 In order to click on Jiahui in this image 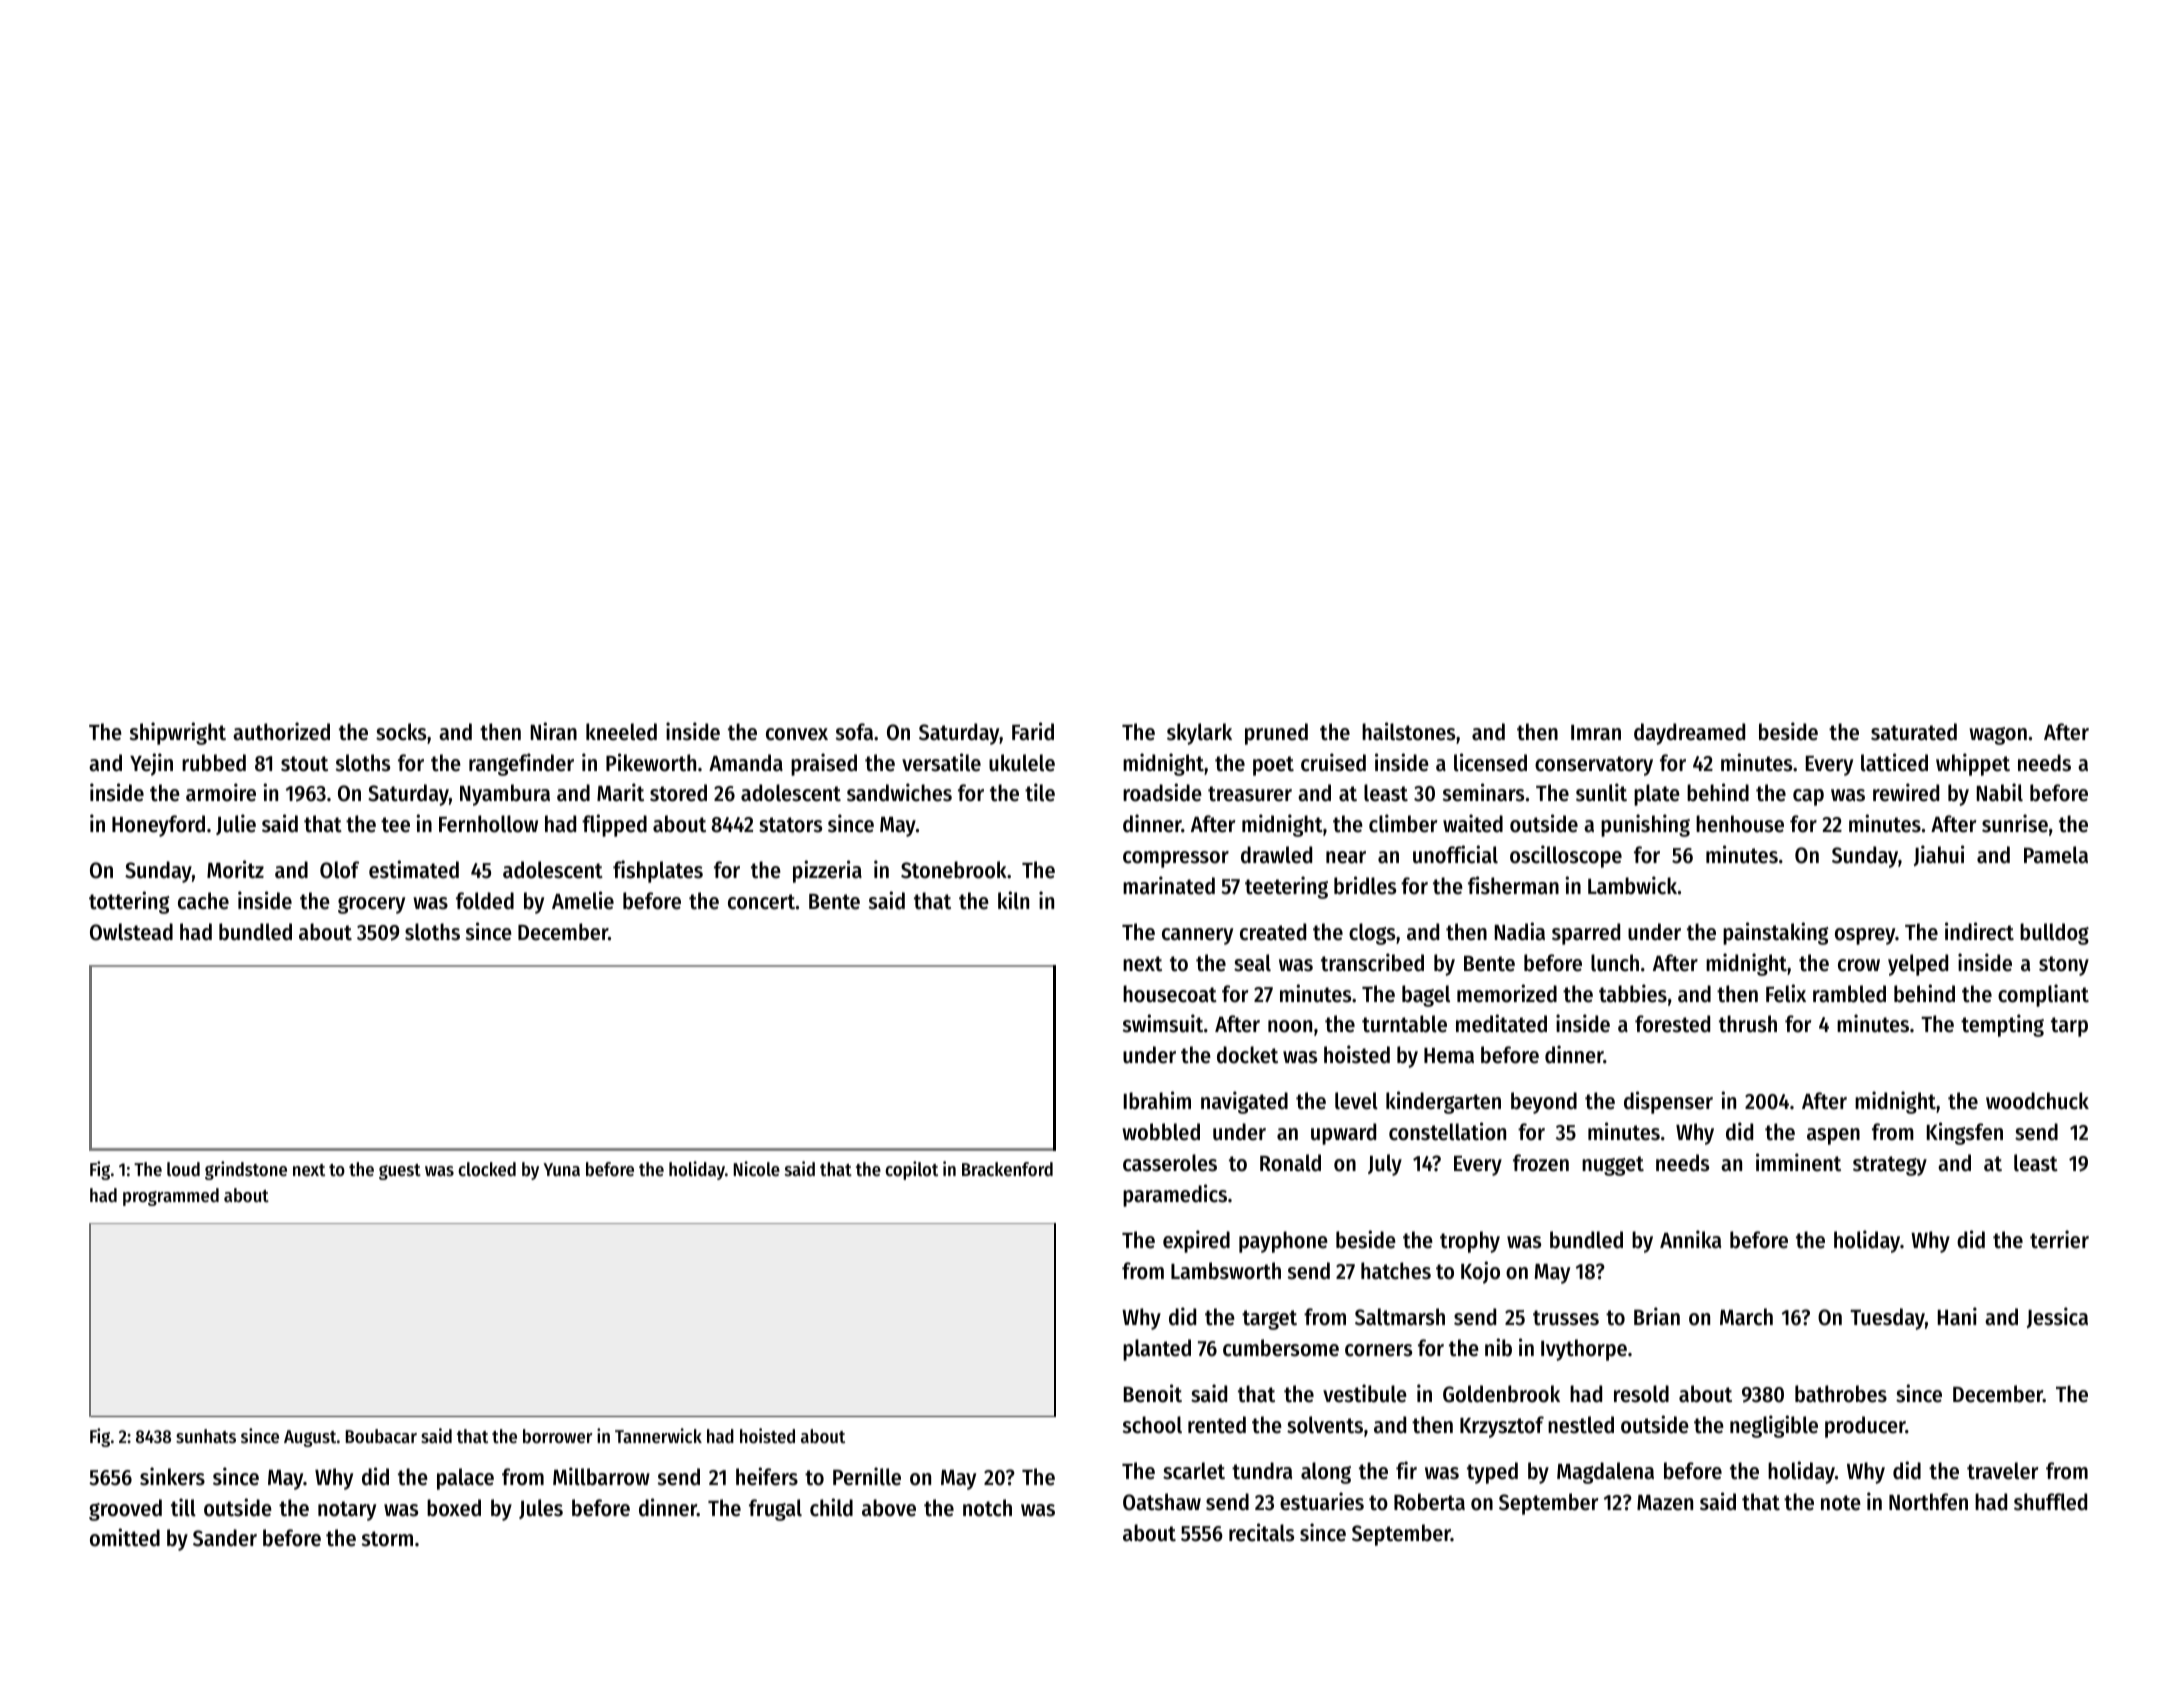, I will do `click(1939, 855)`.
